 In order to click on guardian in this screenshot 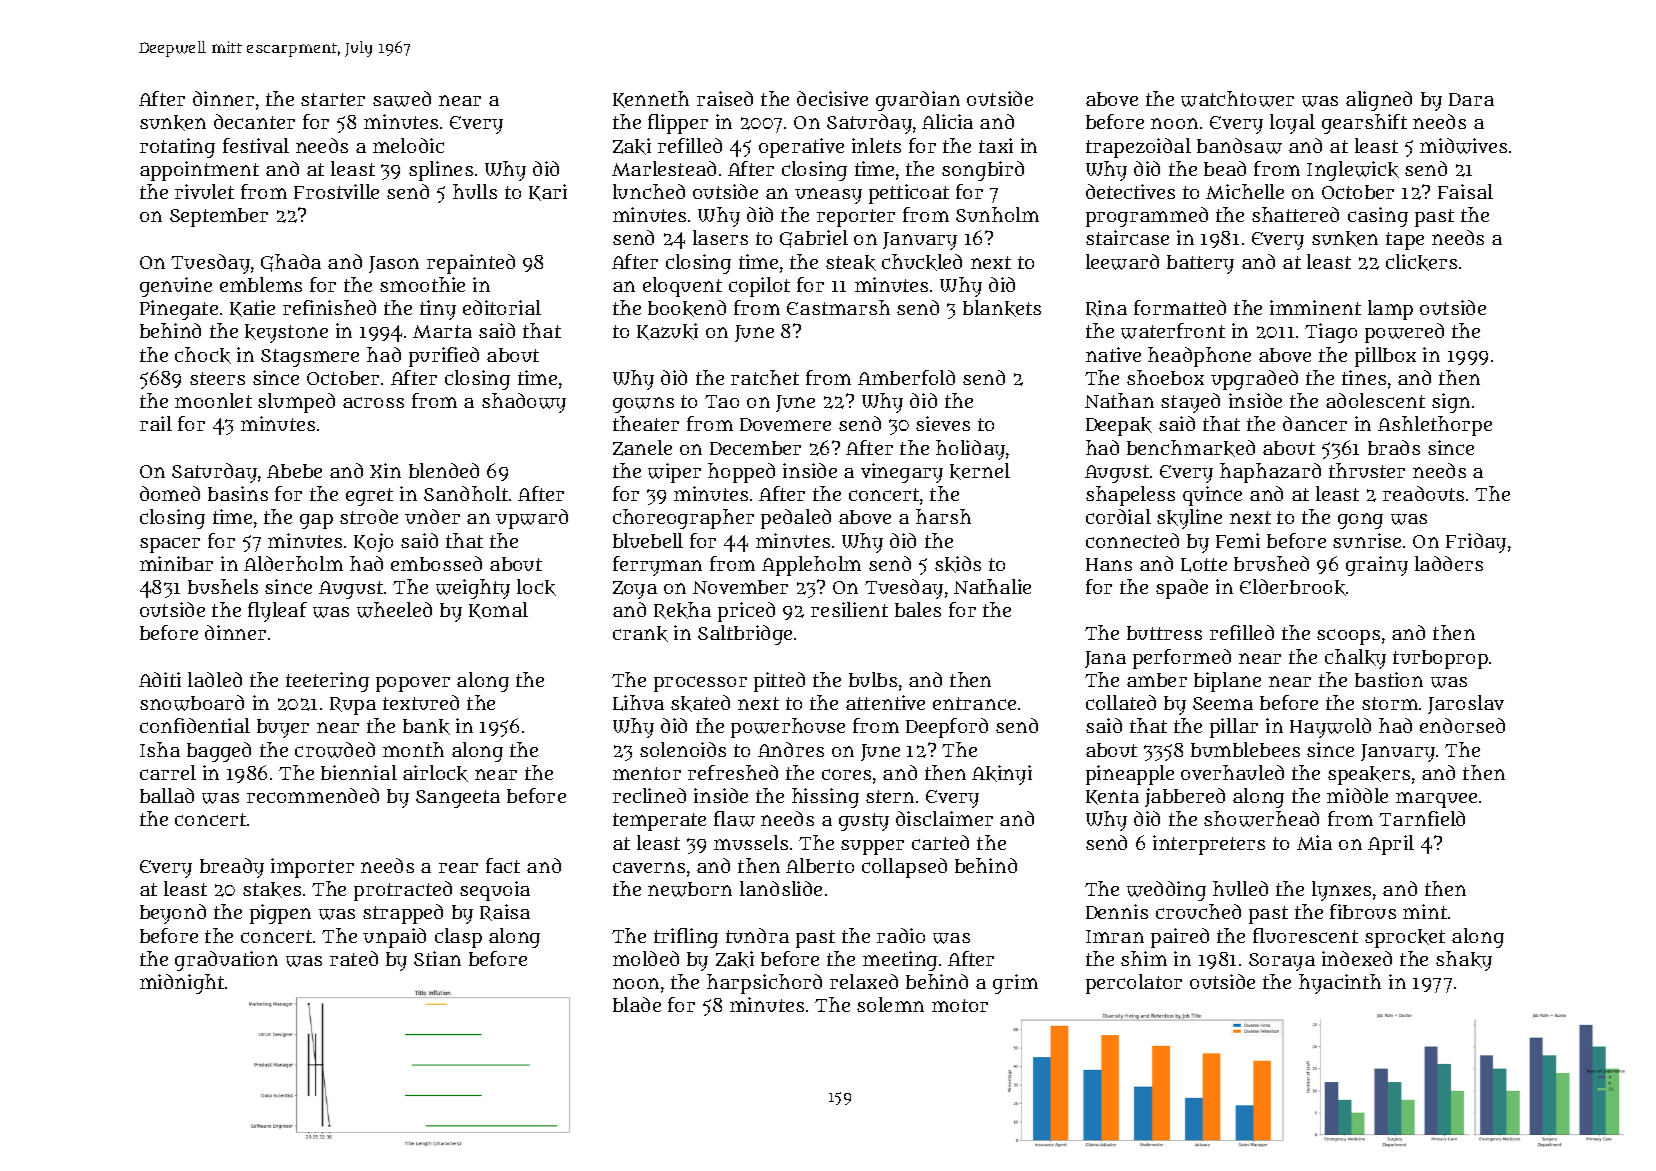, I will do `click(918, 101)`.
